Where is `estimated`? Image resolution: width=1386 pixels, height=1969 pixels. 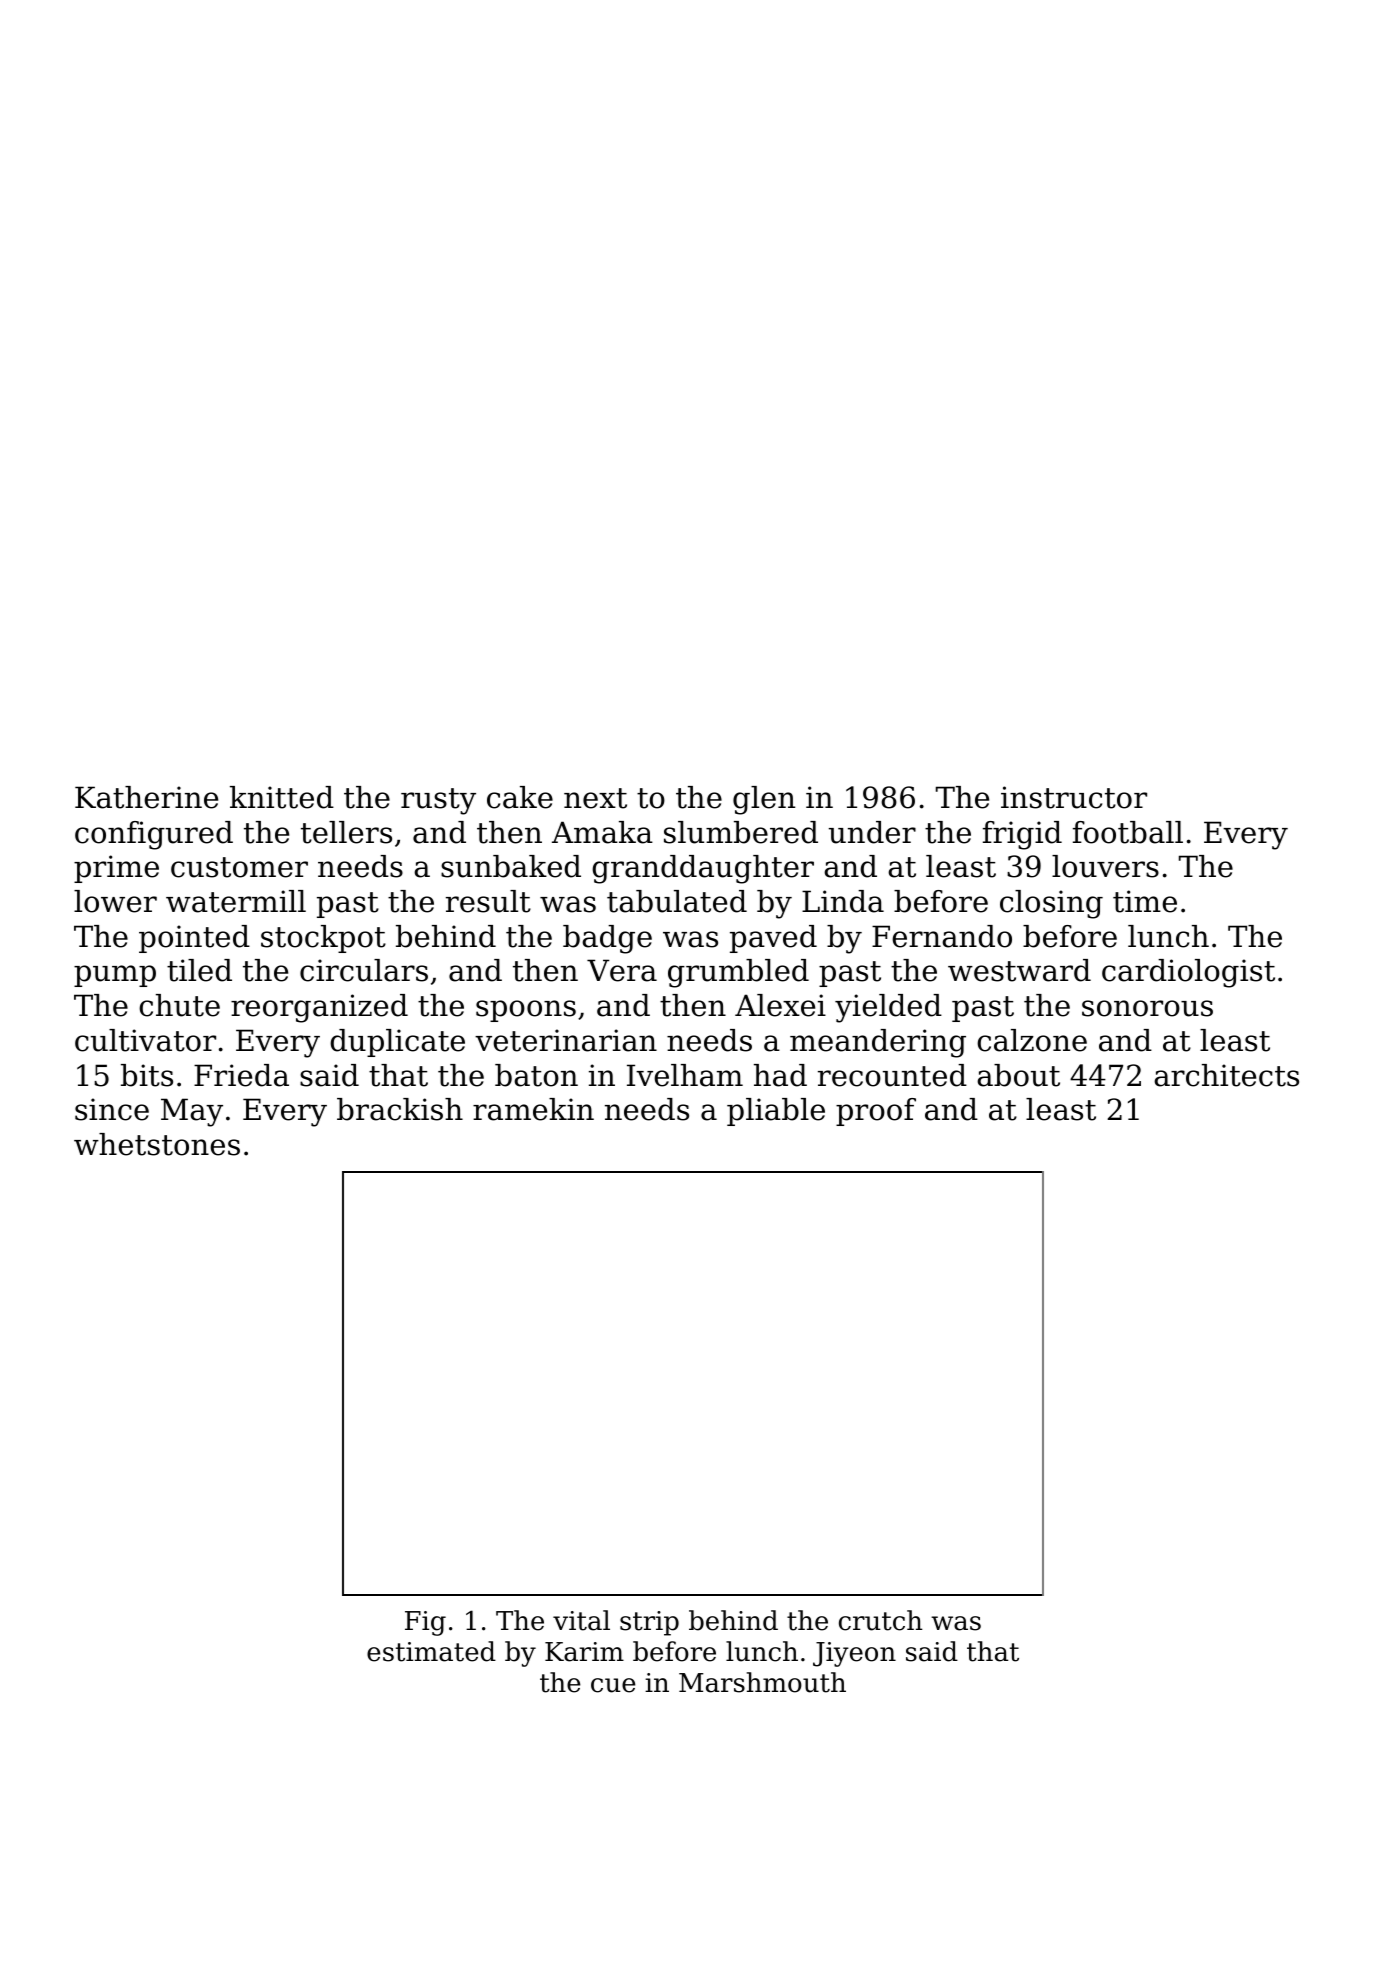
estimated is located at coordinates (431, 1651).
